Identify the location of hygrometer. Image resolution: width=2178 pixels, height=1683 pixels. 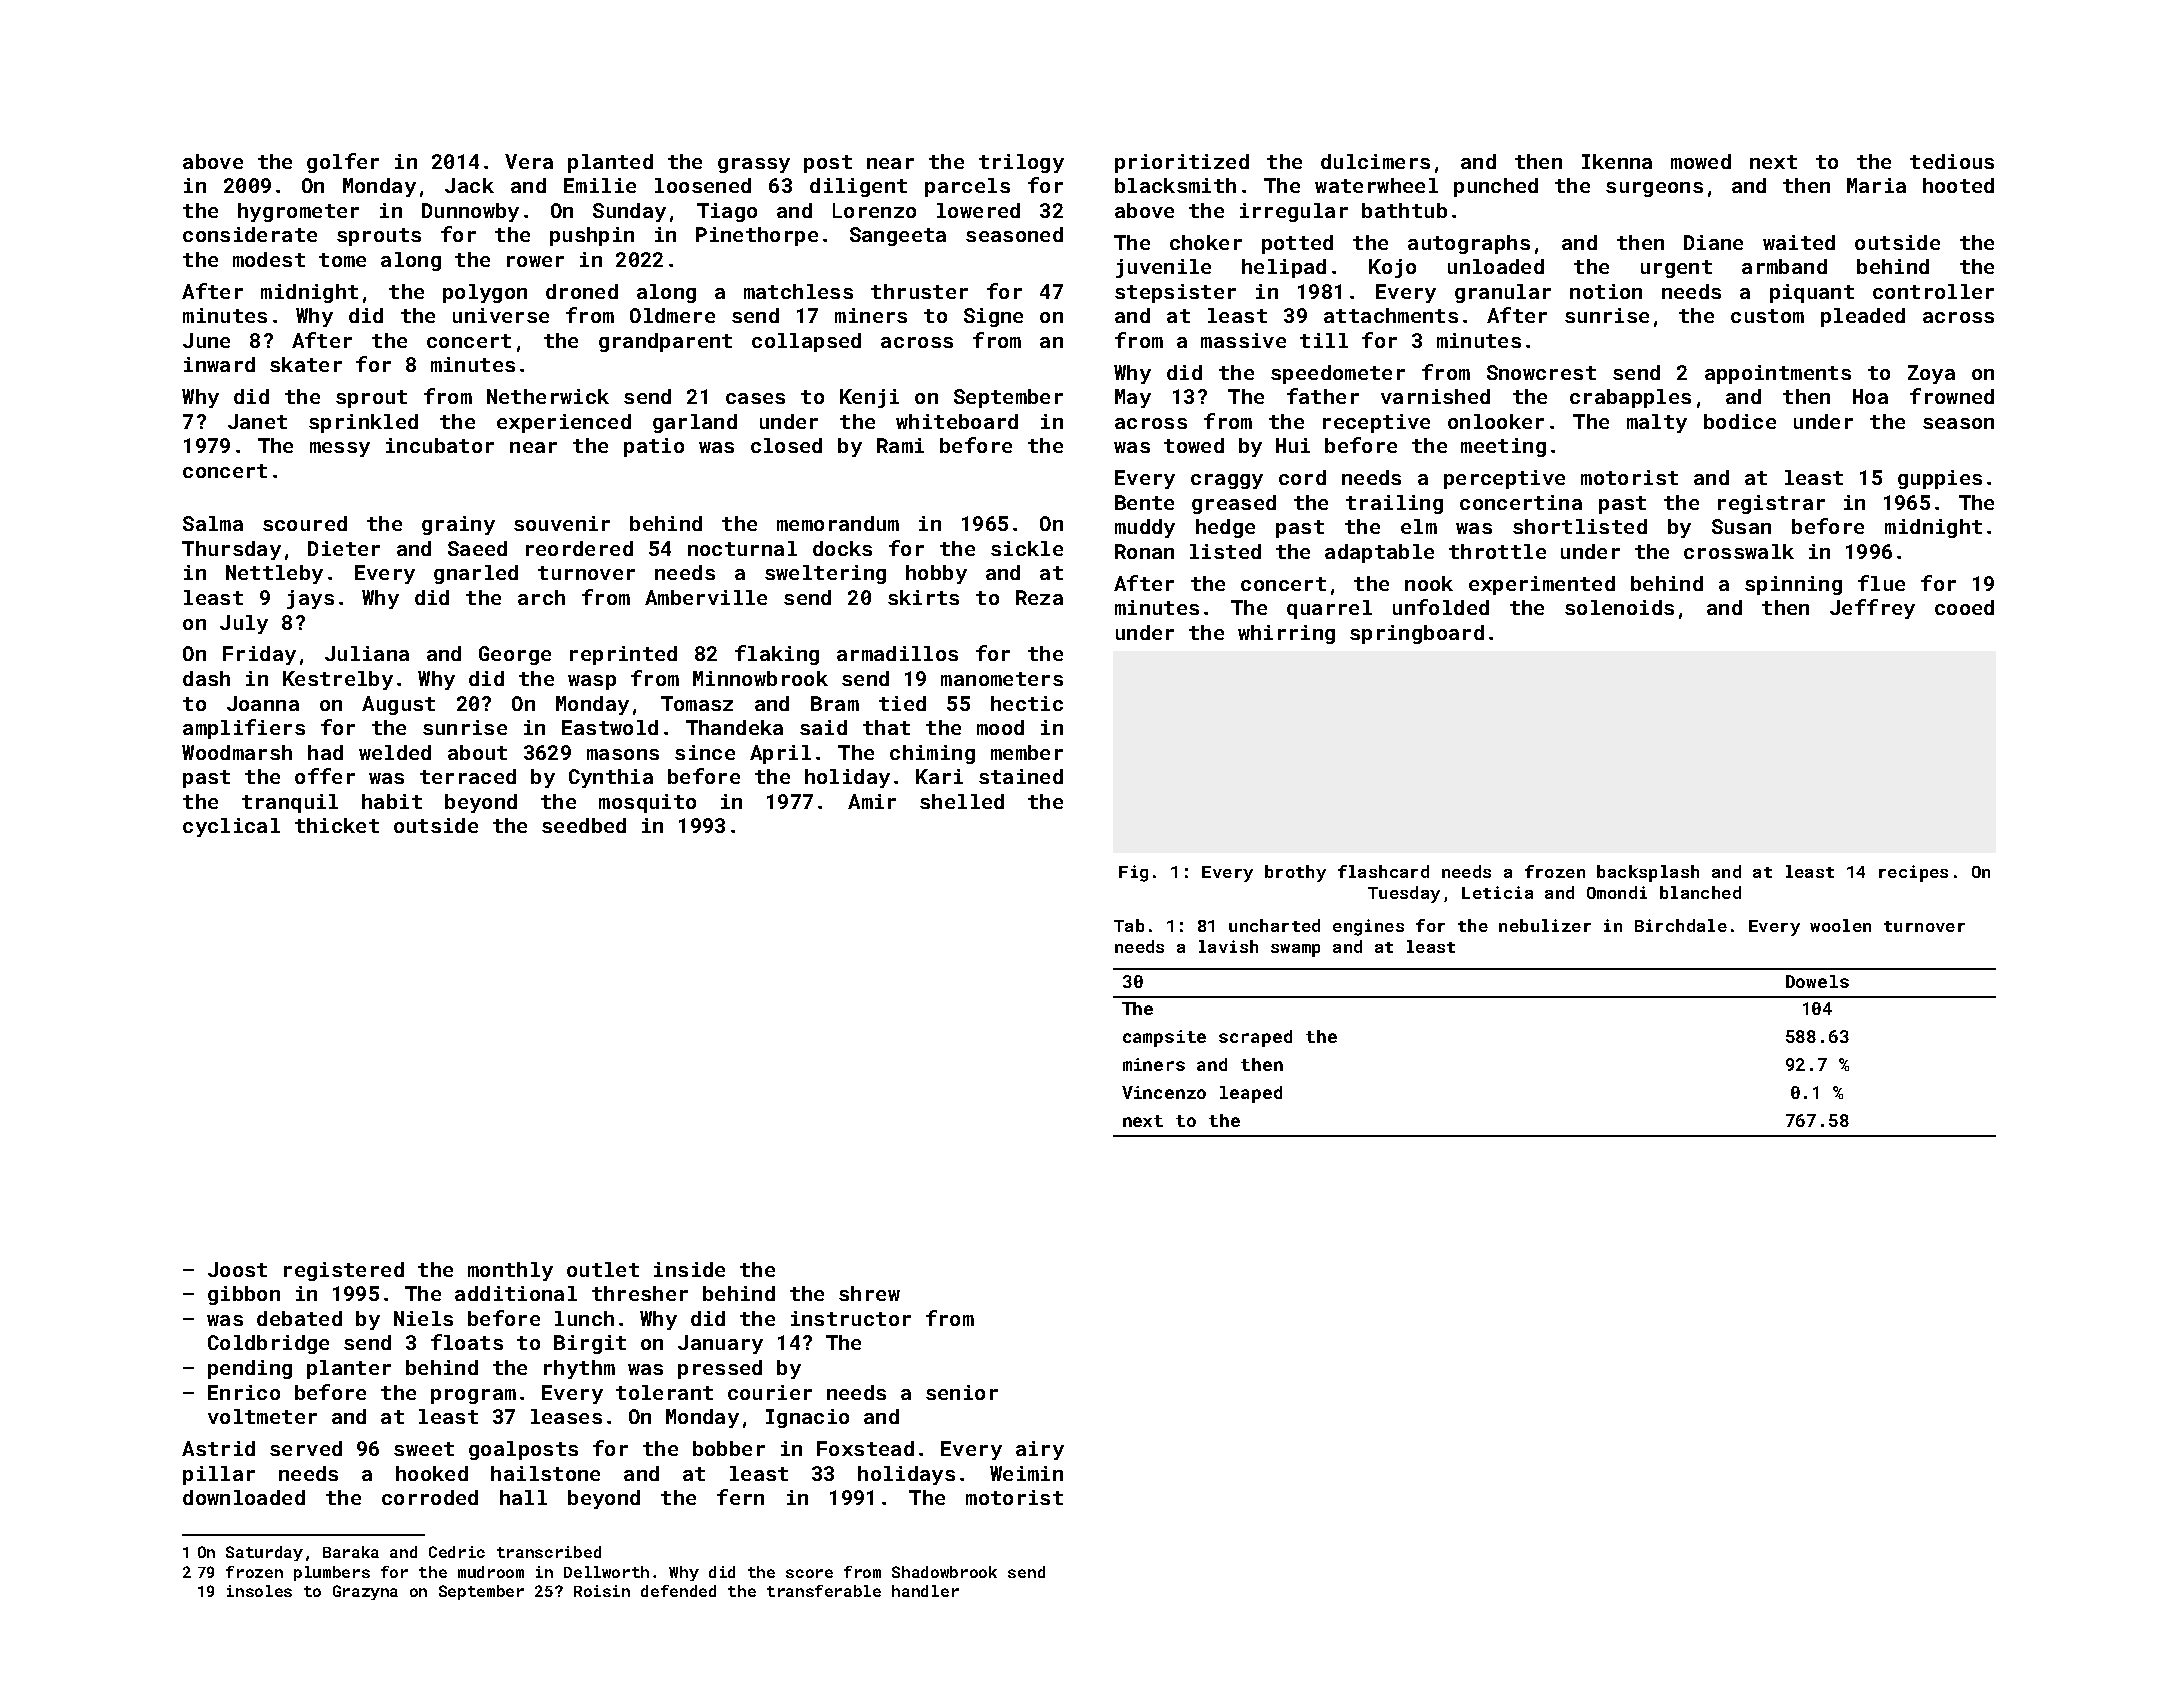
(298, 212).
